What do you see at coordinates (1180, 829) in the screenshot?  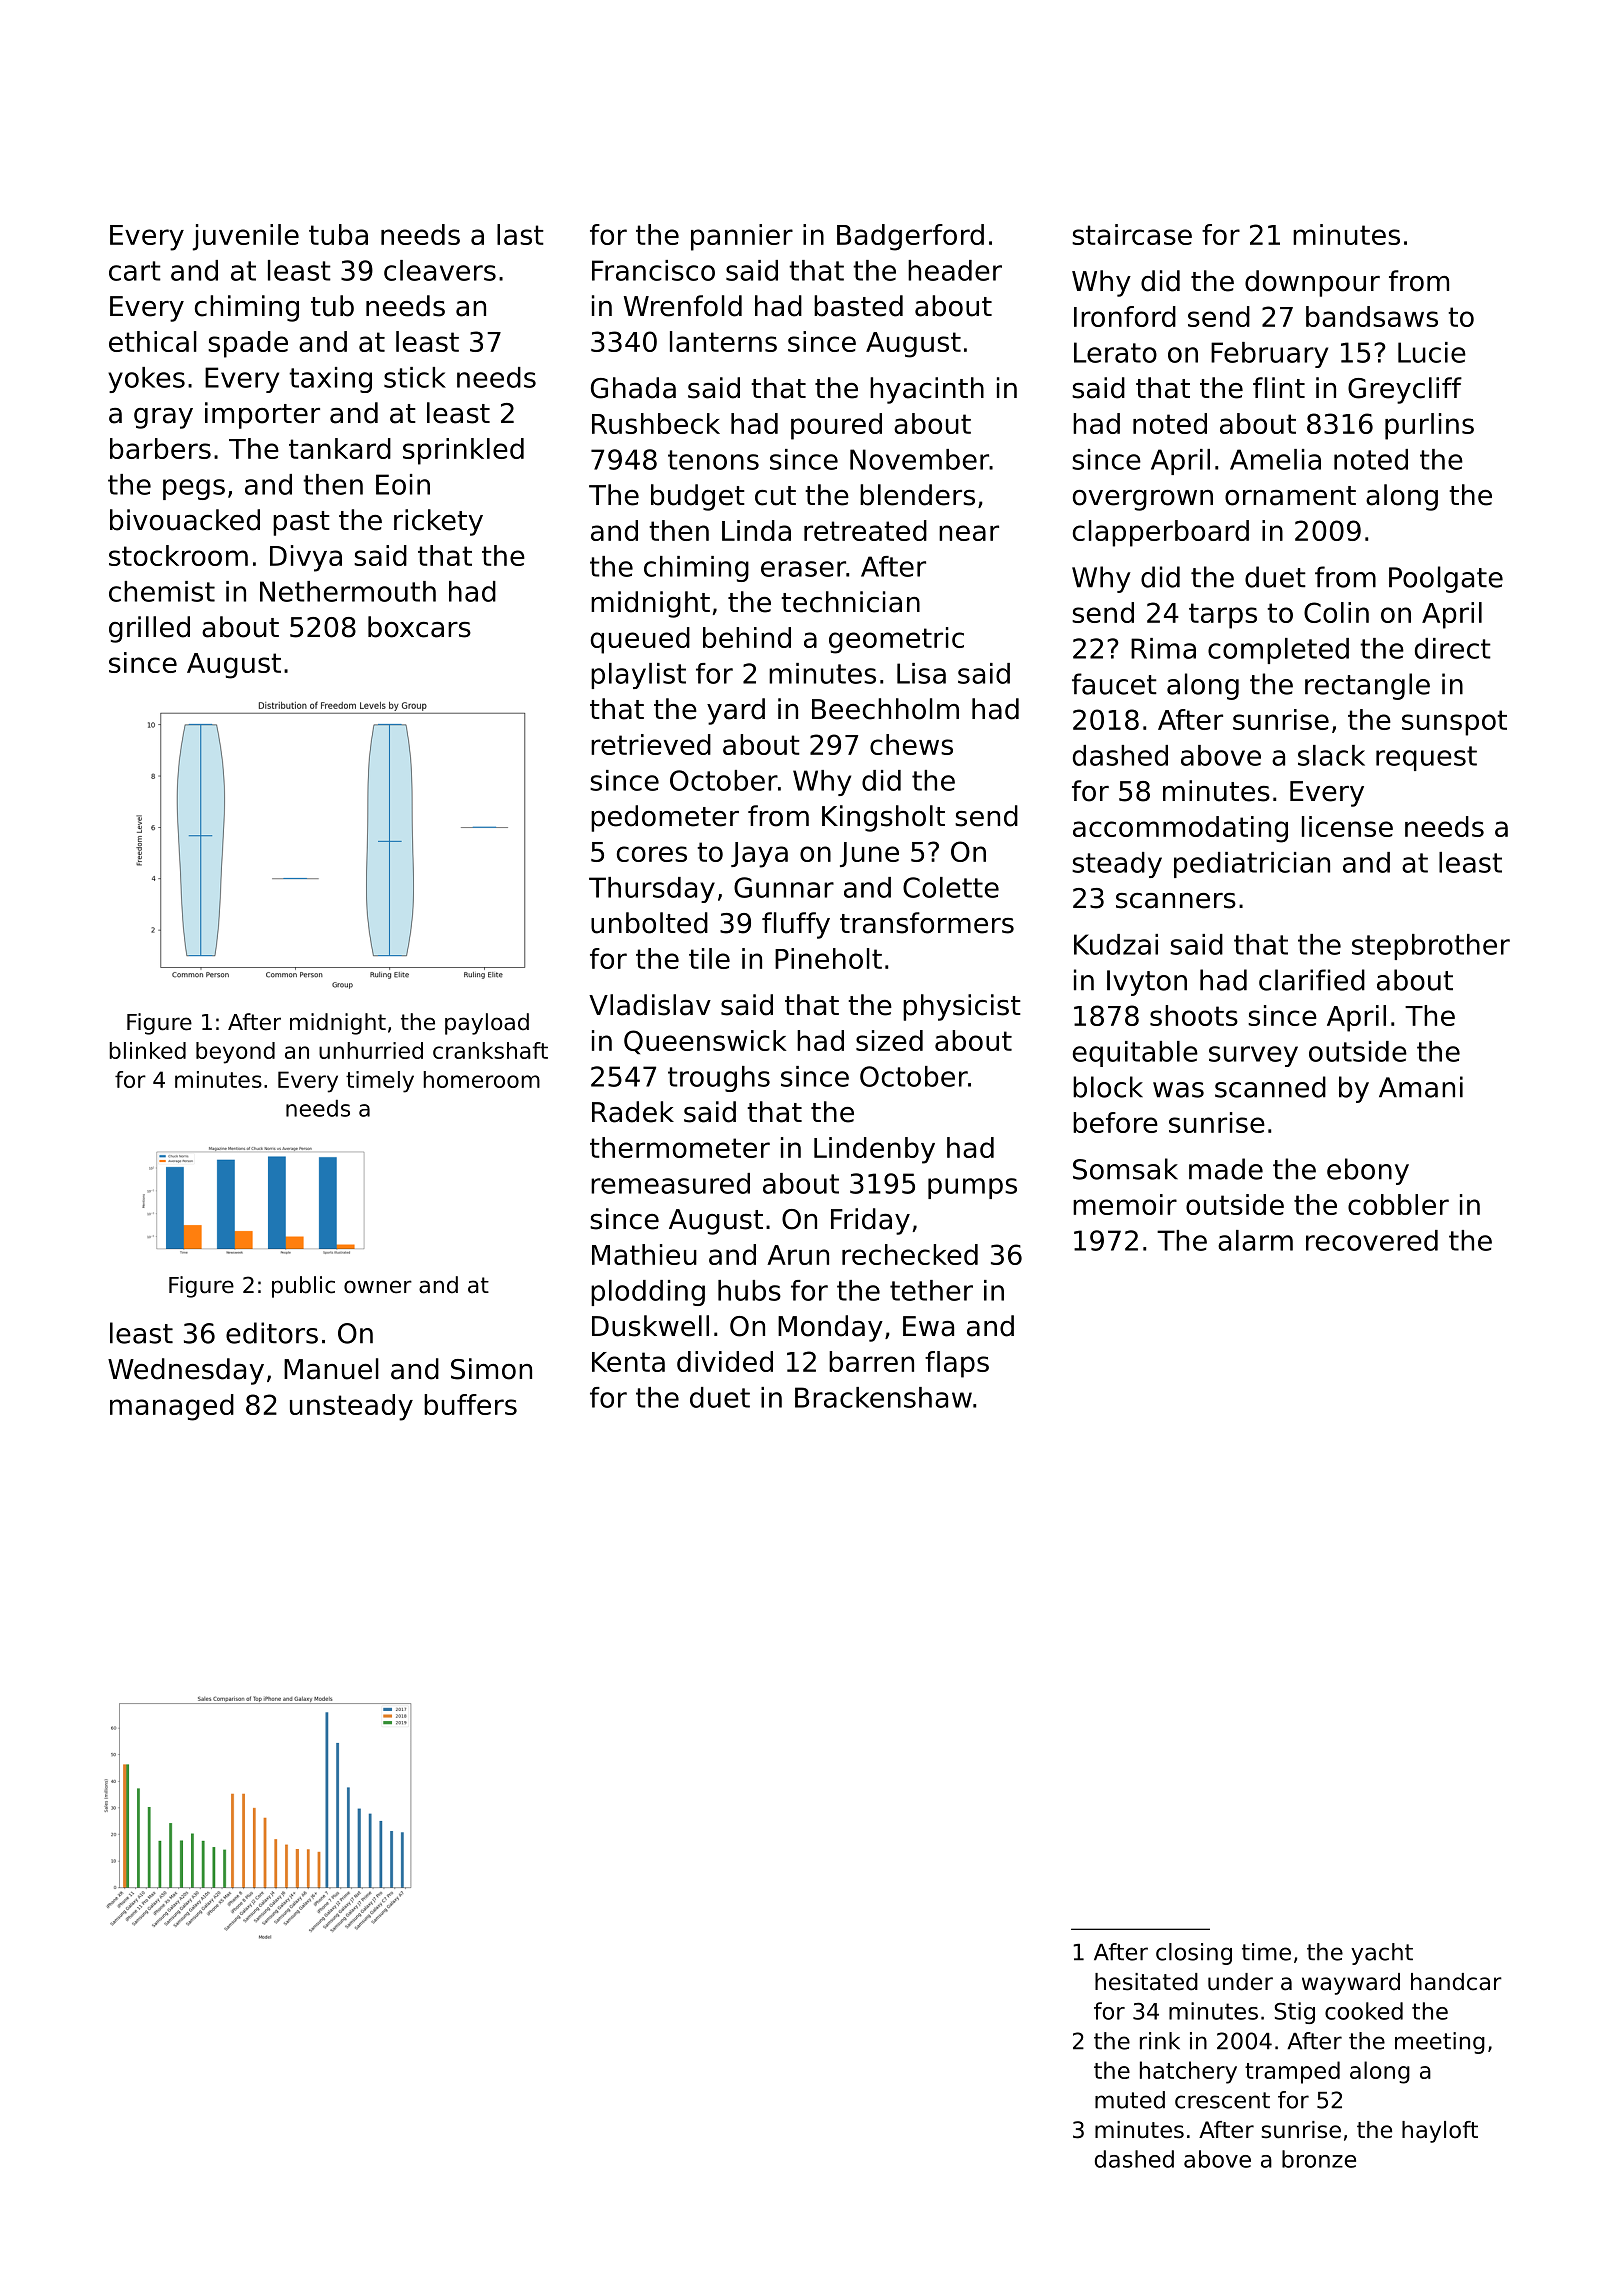 I see `accommodating` at bounding box center [1180, 829].
